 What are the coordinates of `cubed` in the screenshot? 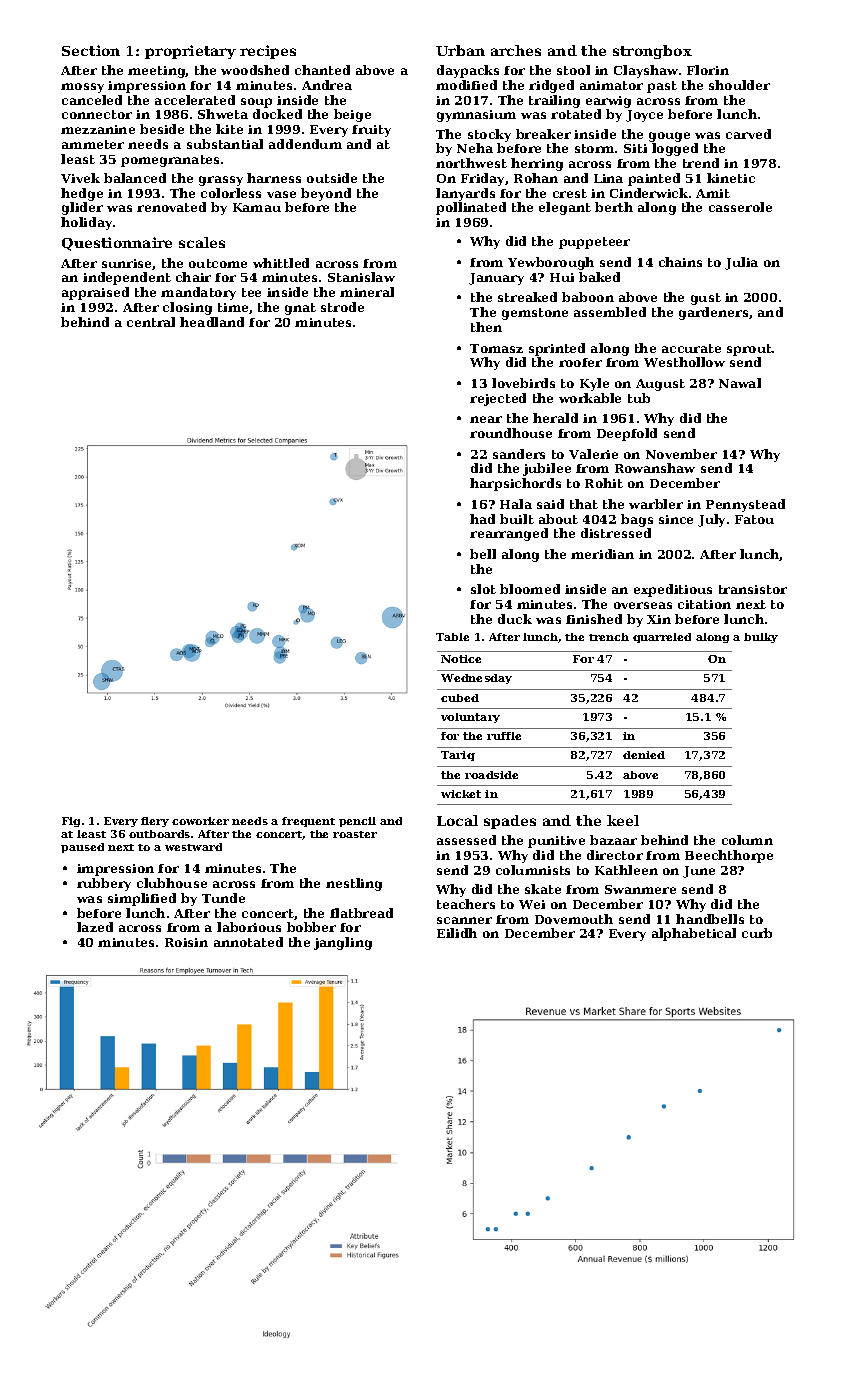 It's located at (460, 698).
